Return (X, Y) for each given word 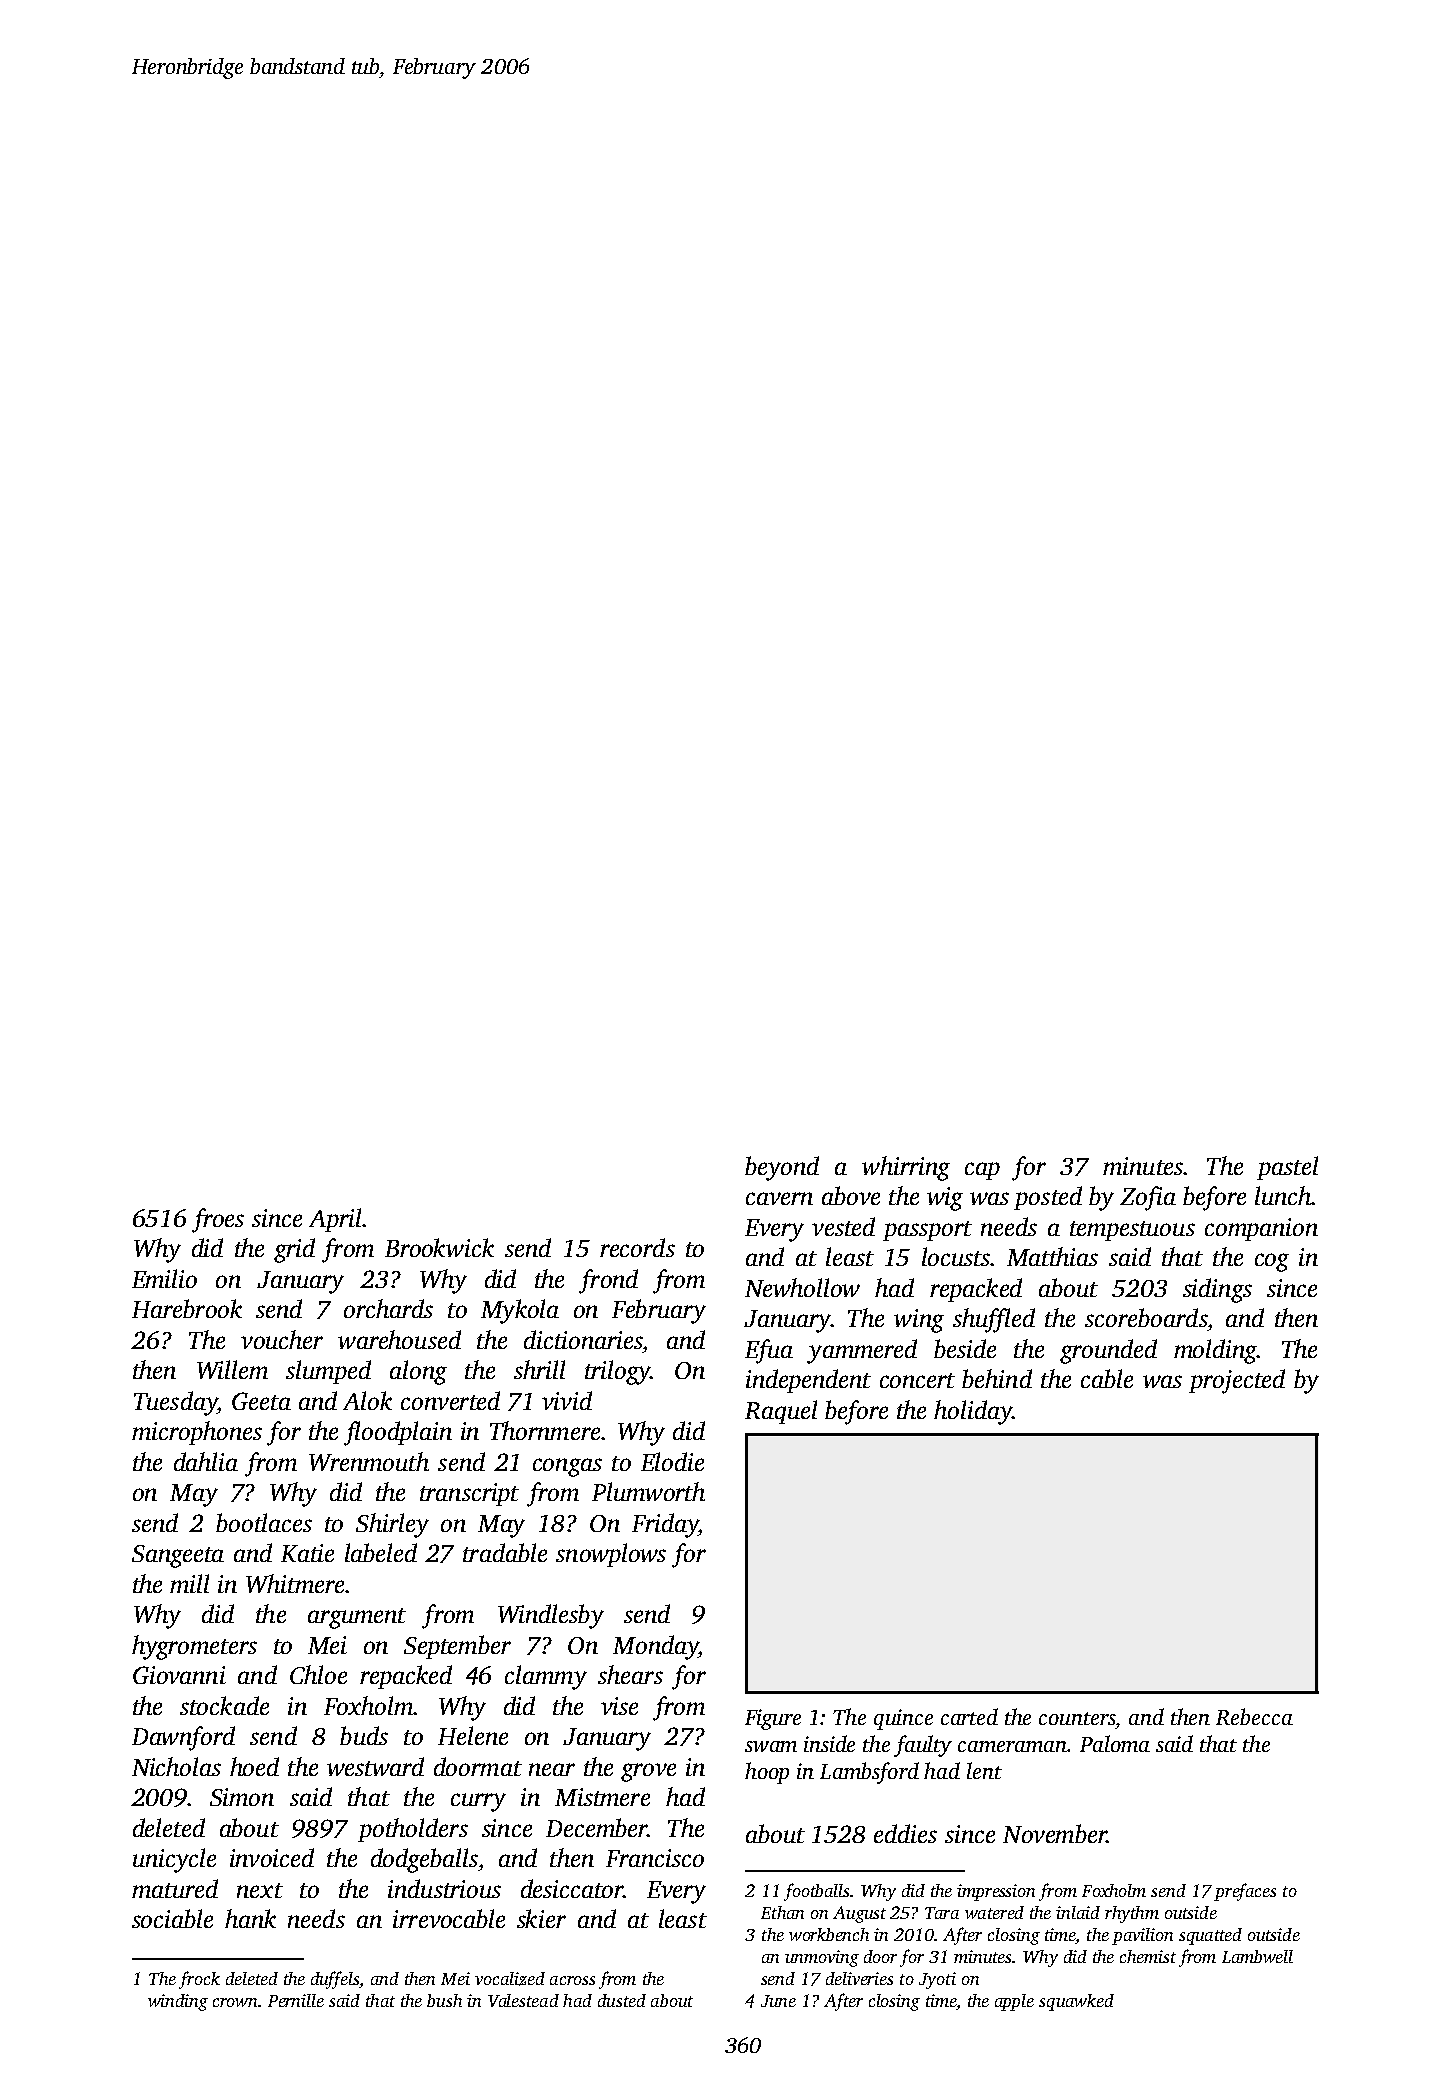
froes (218, 1220)
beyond (782, 1168)
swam (771, 1746)
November (1055, 1833)
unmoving (822, 1958)
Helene (473, 1735)
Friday (665, 1525)
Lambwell (1257, 1956)
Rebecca (1254, 1716)
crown (235, 2002)
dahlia (206, 1461)
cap (982, 1171)
